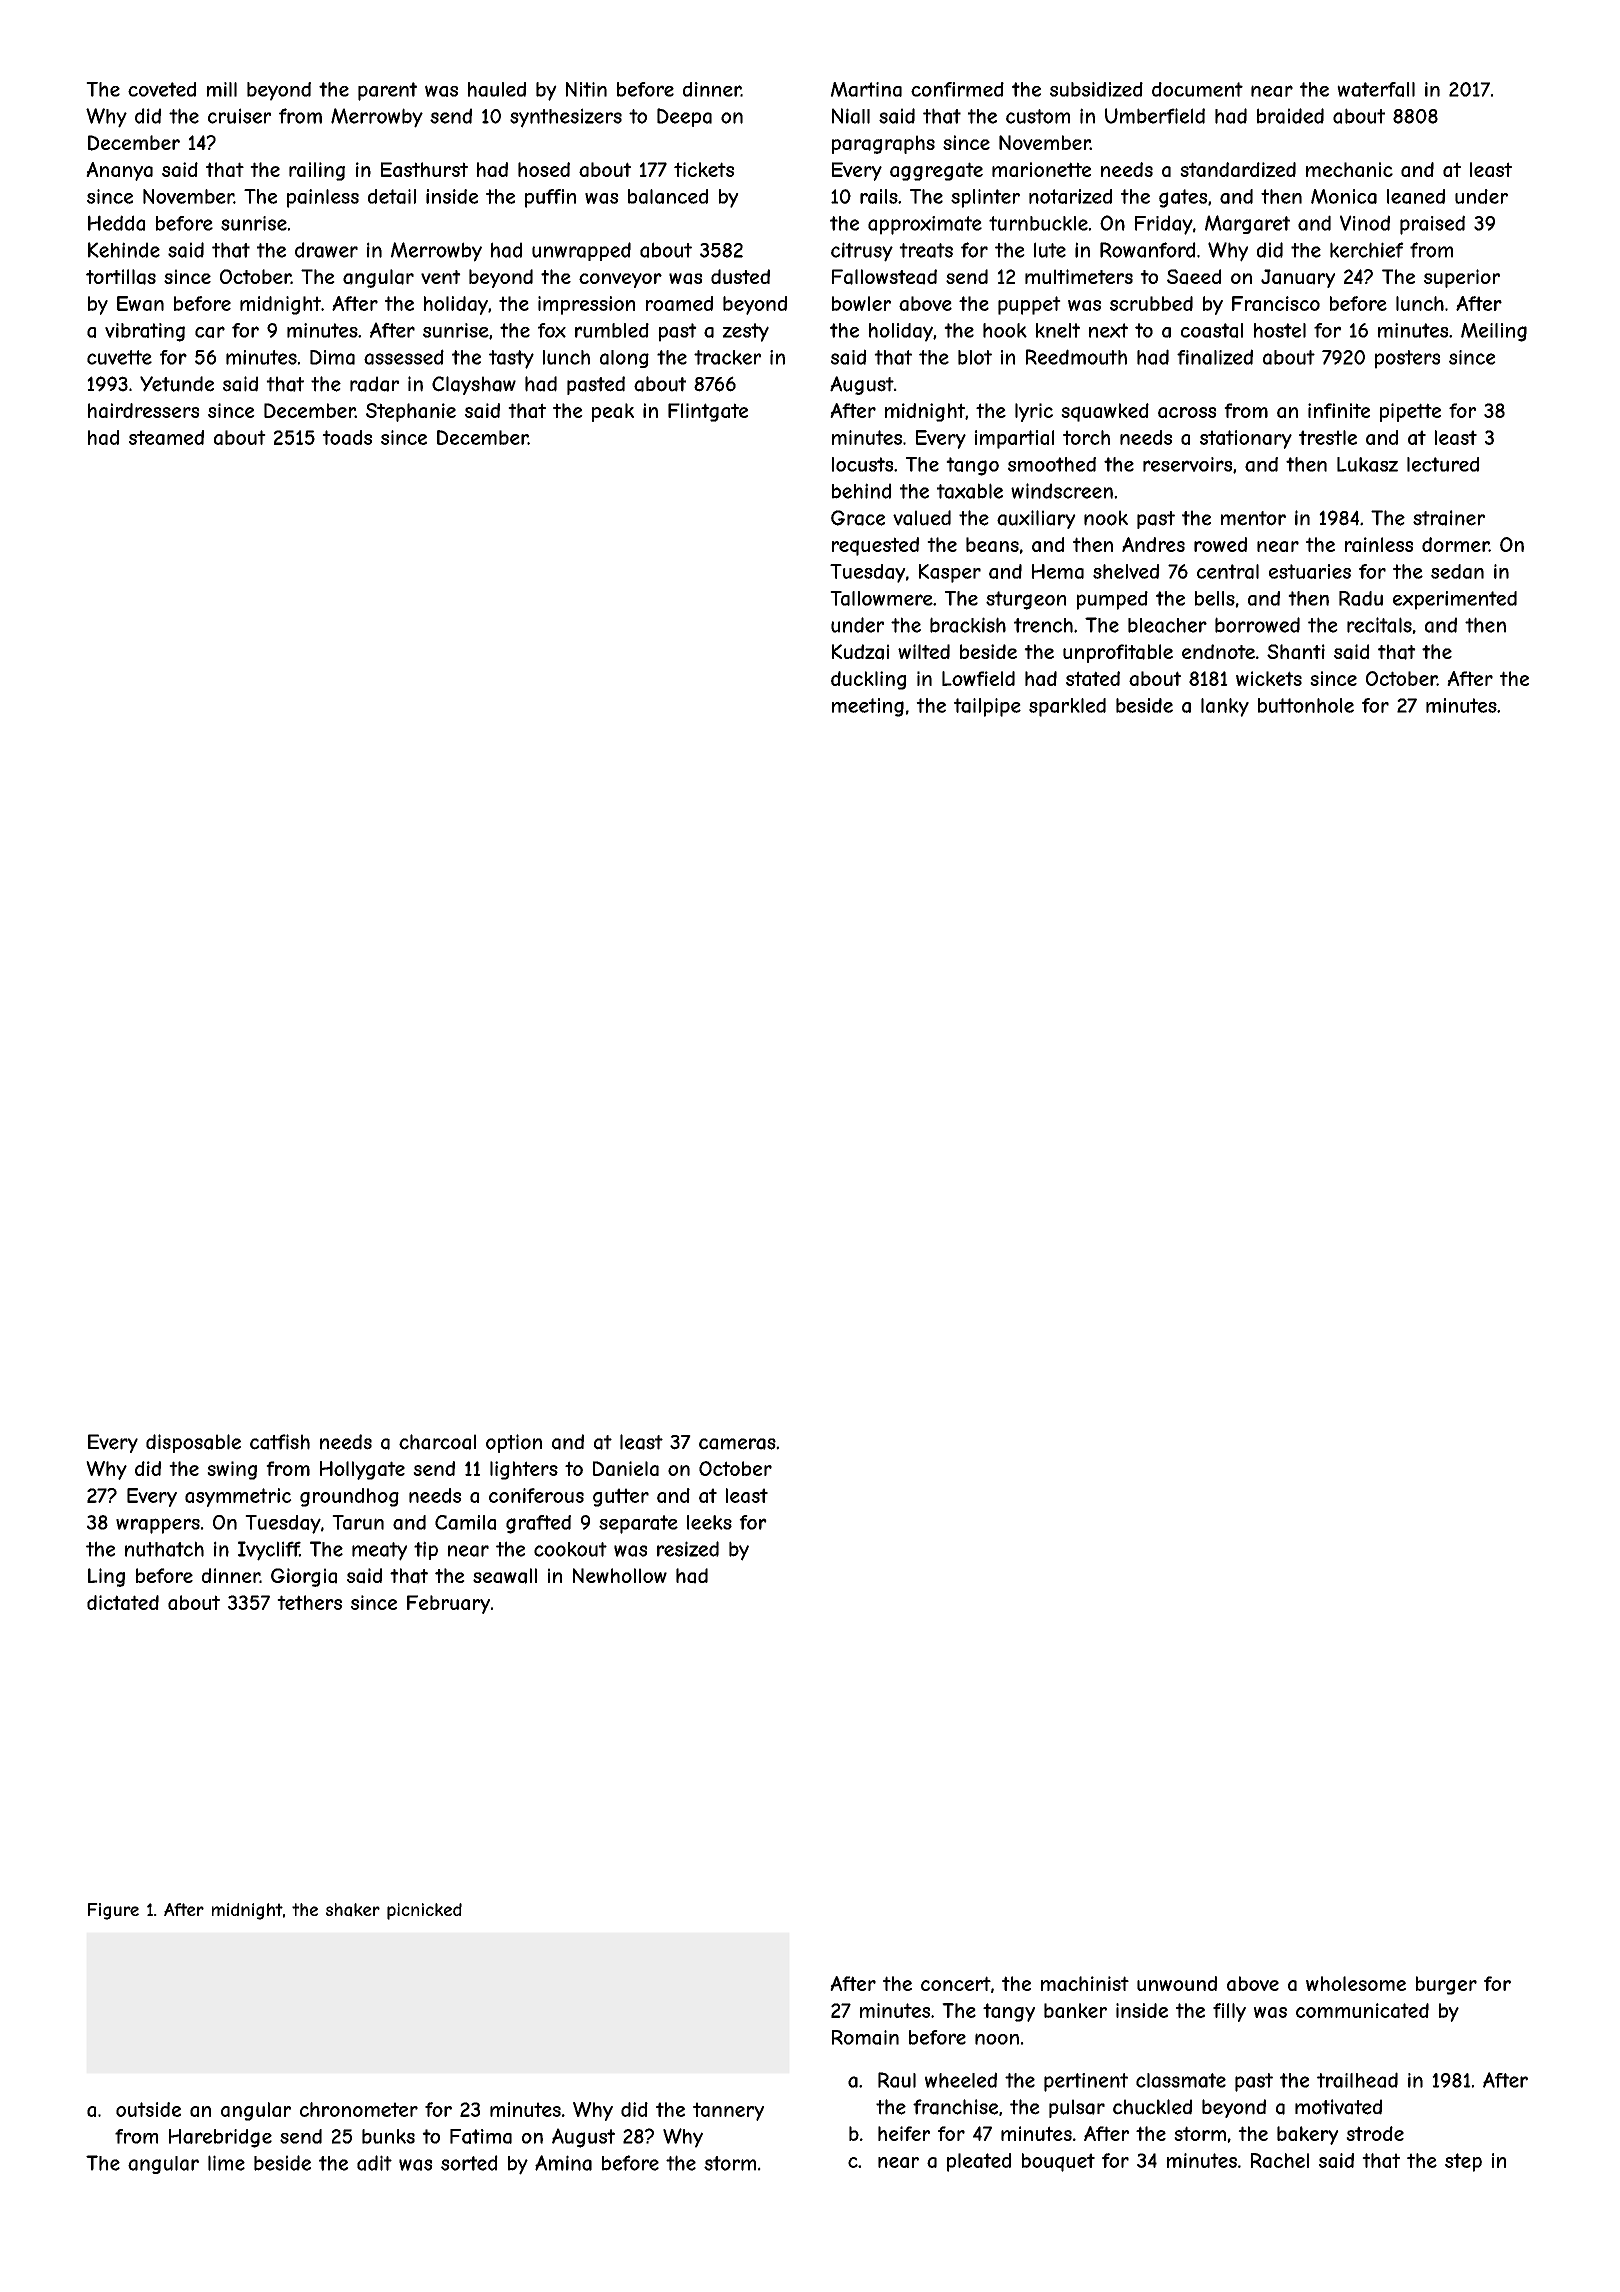 This page has width=1620, height=2292. I want to click on pleated, so click(979, 2162).
